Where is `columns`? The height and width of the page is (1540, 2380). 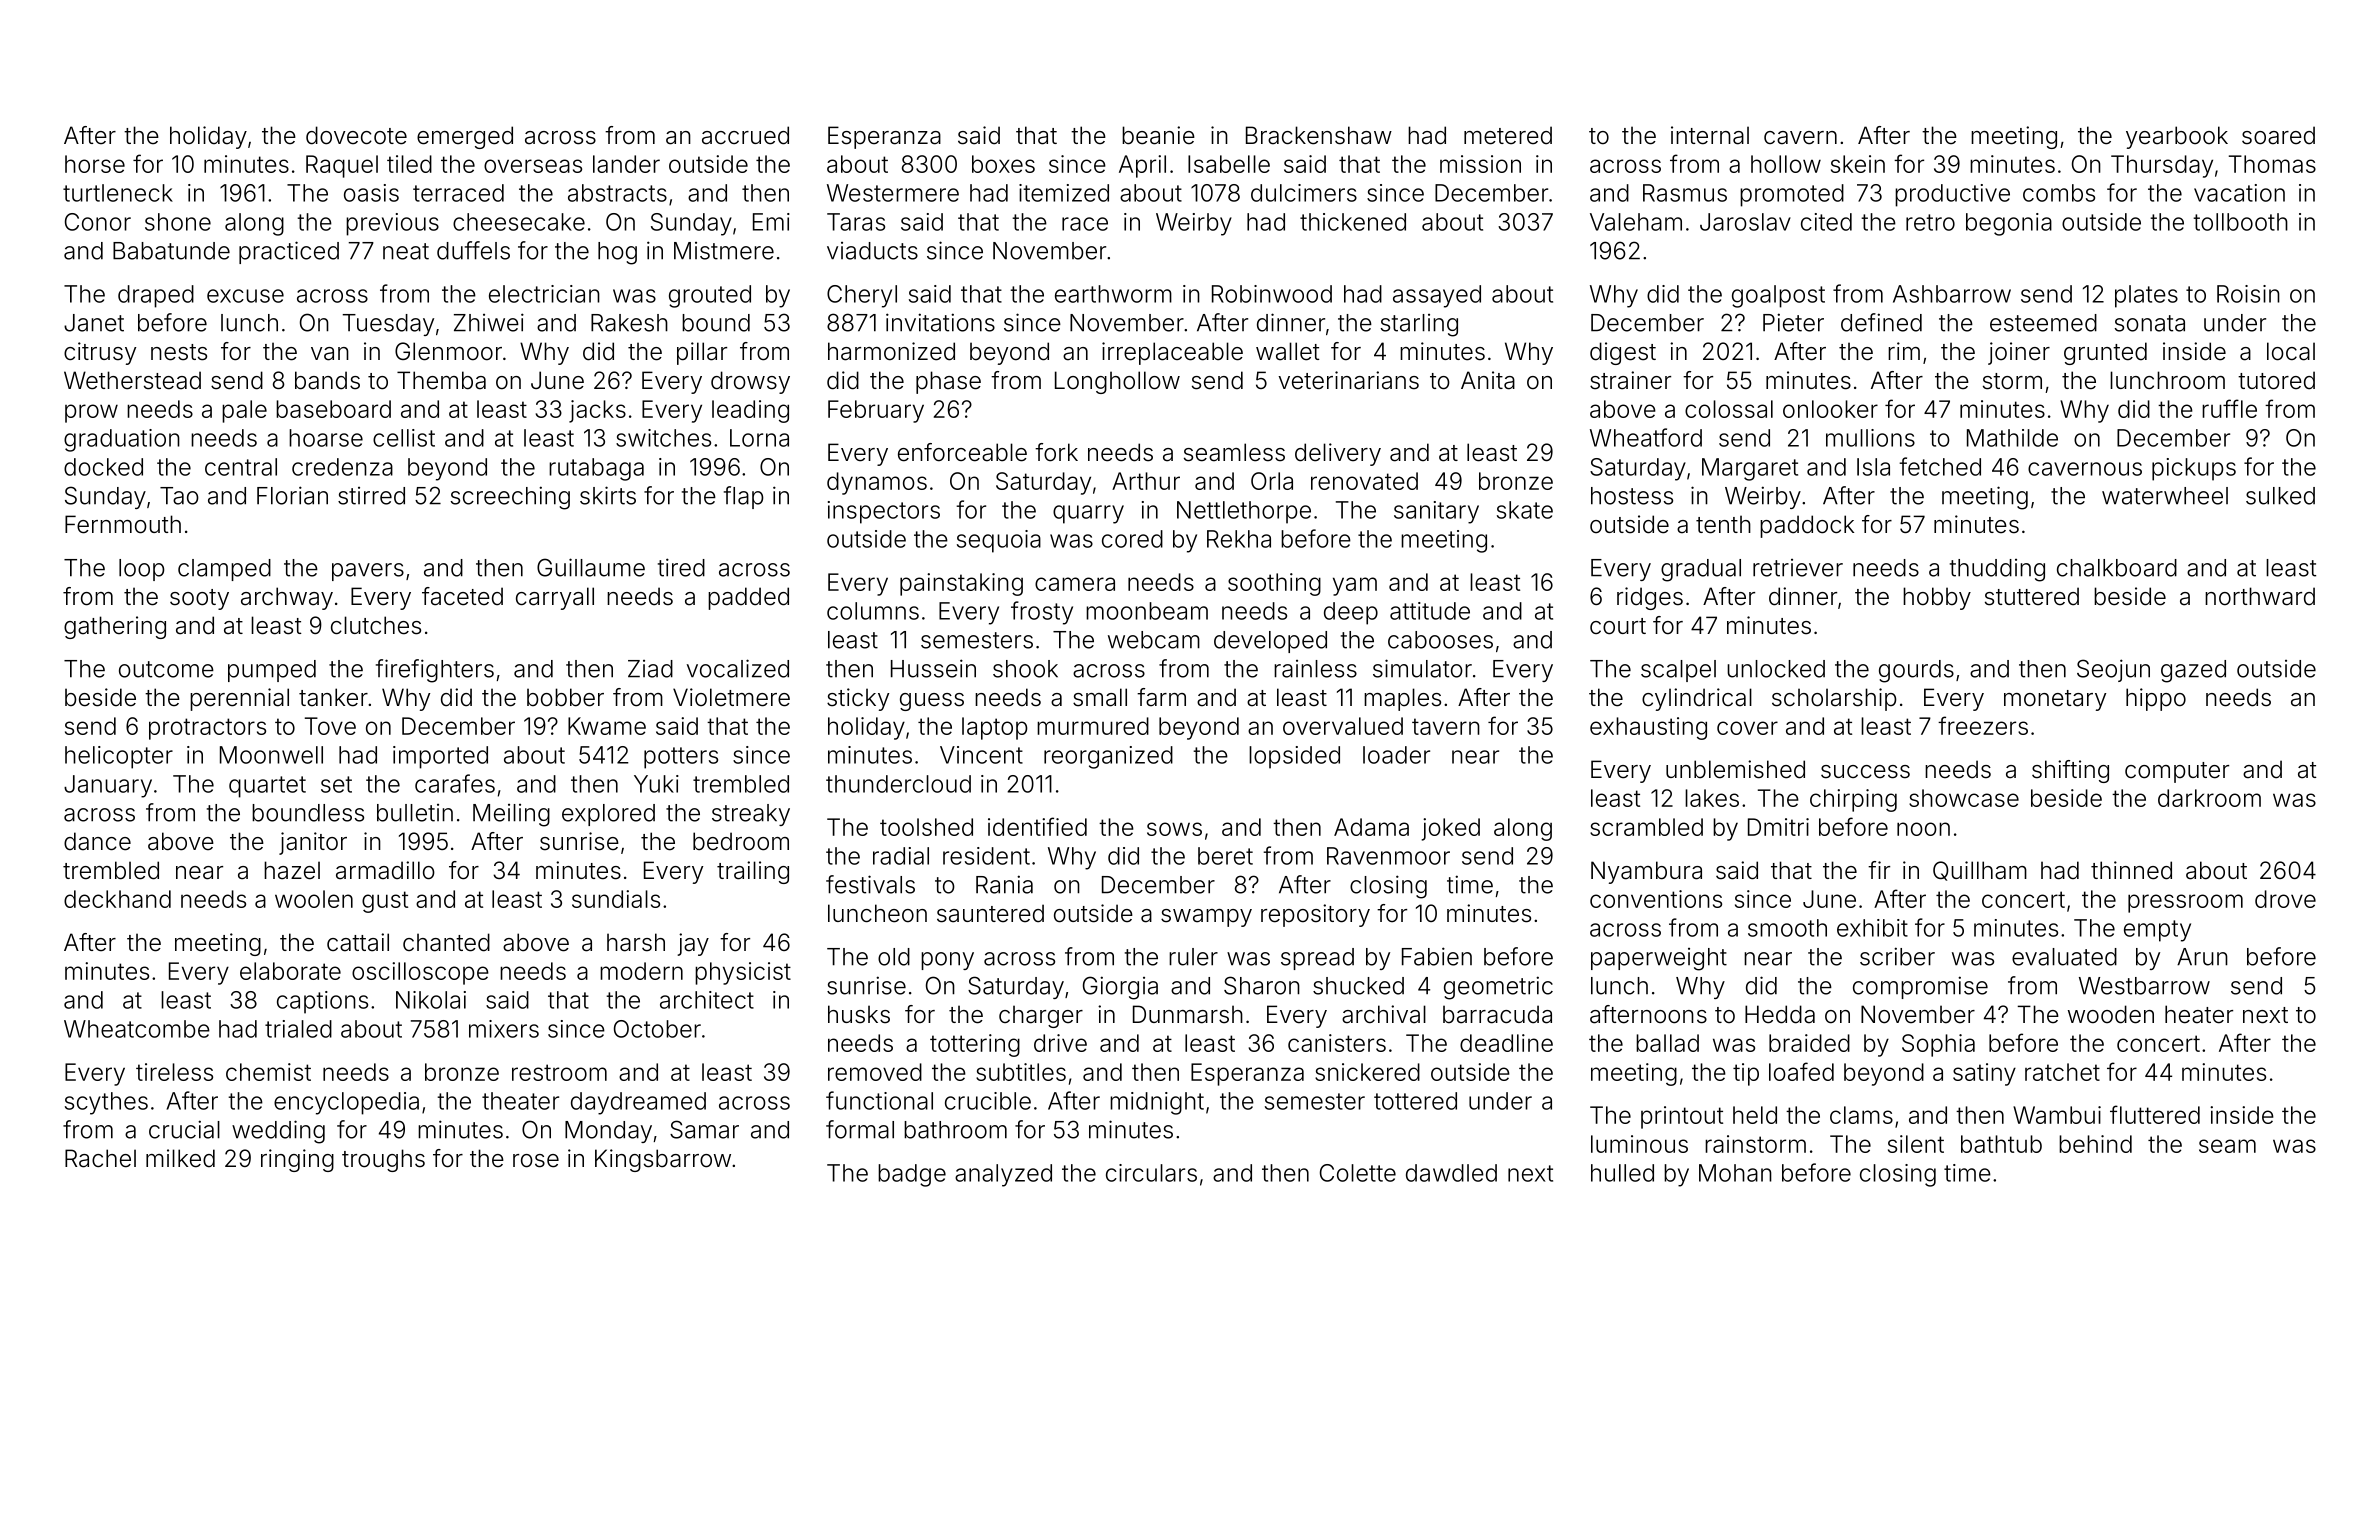
columns is located at coordinates (873, 611).
